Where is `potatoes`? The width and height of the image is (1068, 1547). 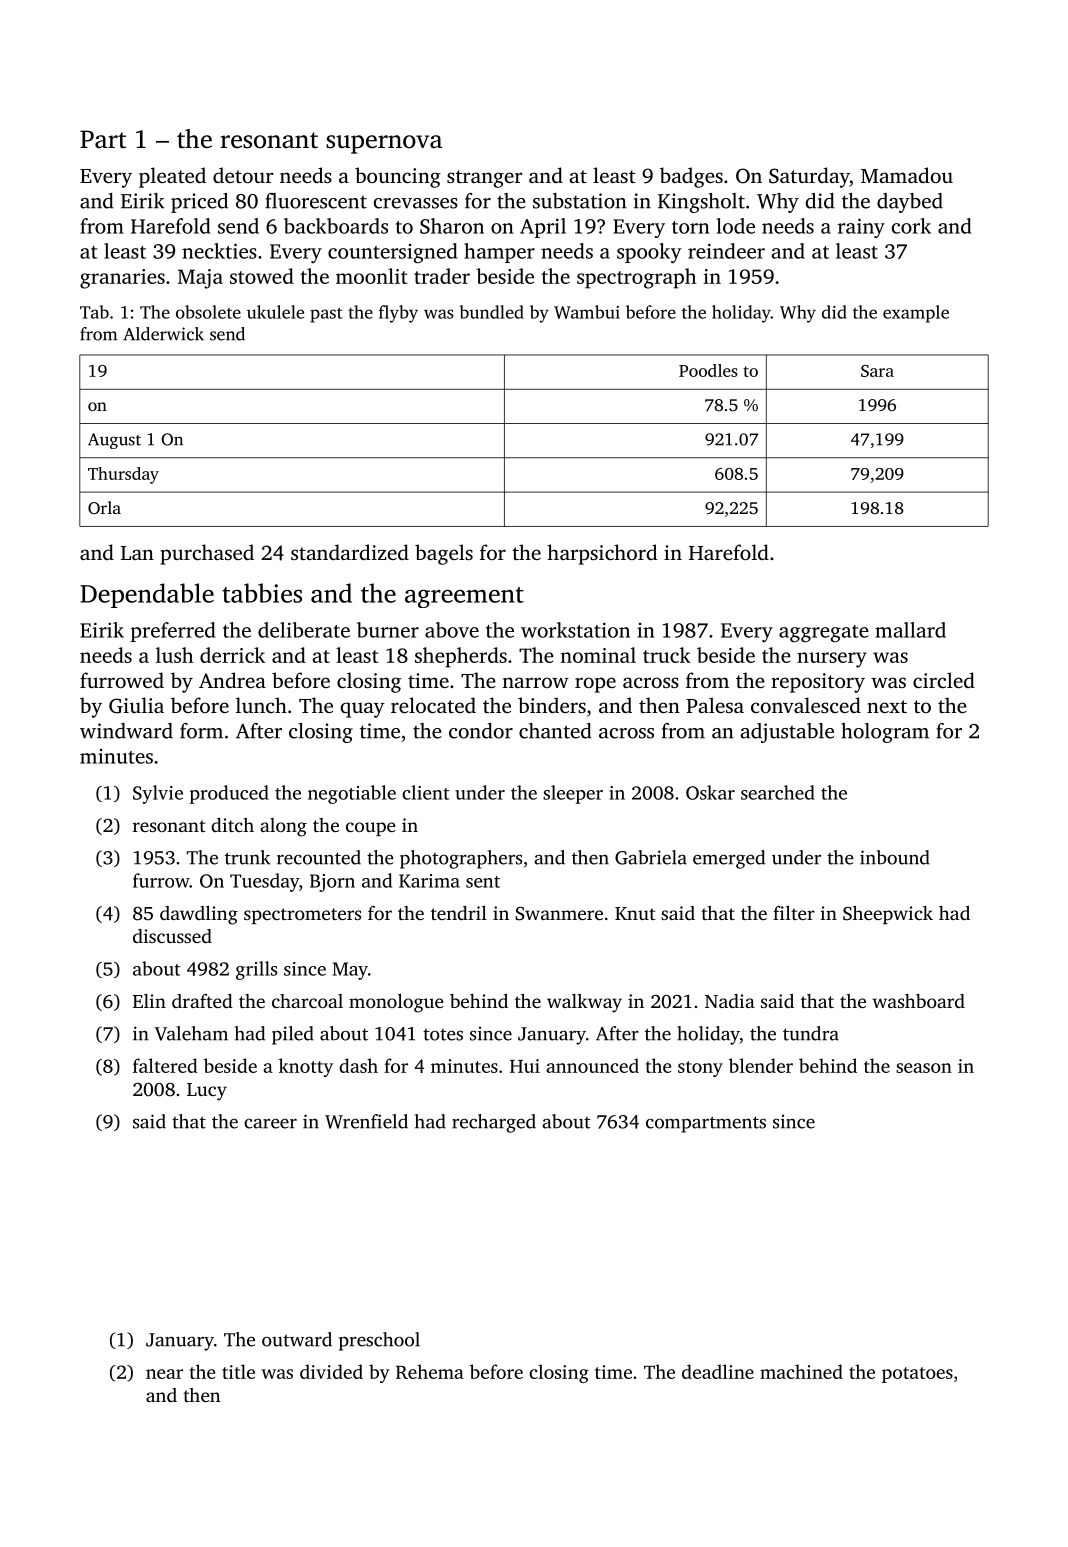 potatoes is located at coordinates (917, 1375).
